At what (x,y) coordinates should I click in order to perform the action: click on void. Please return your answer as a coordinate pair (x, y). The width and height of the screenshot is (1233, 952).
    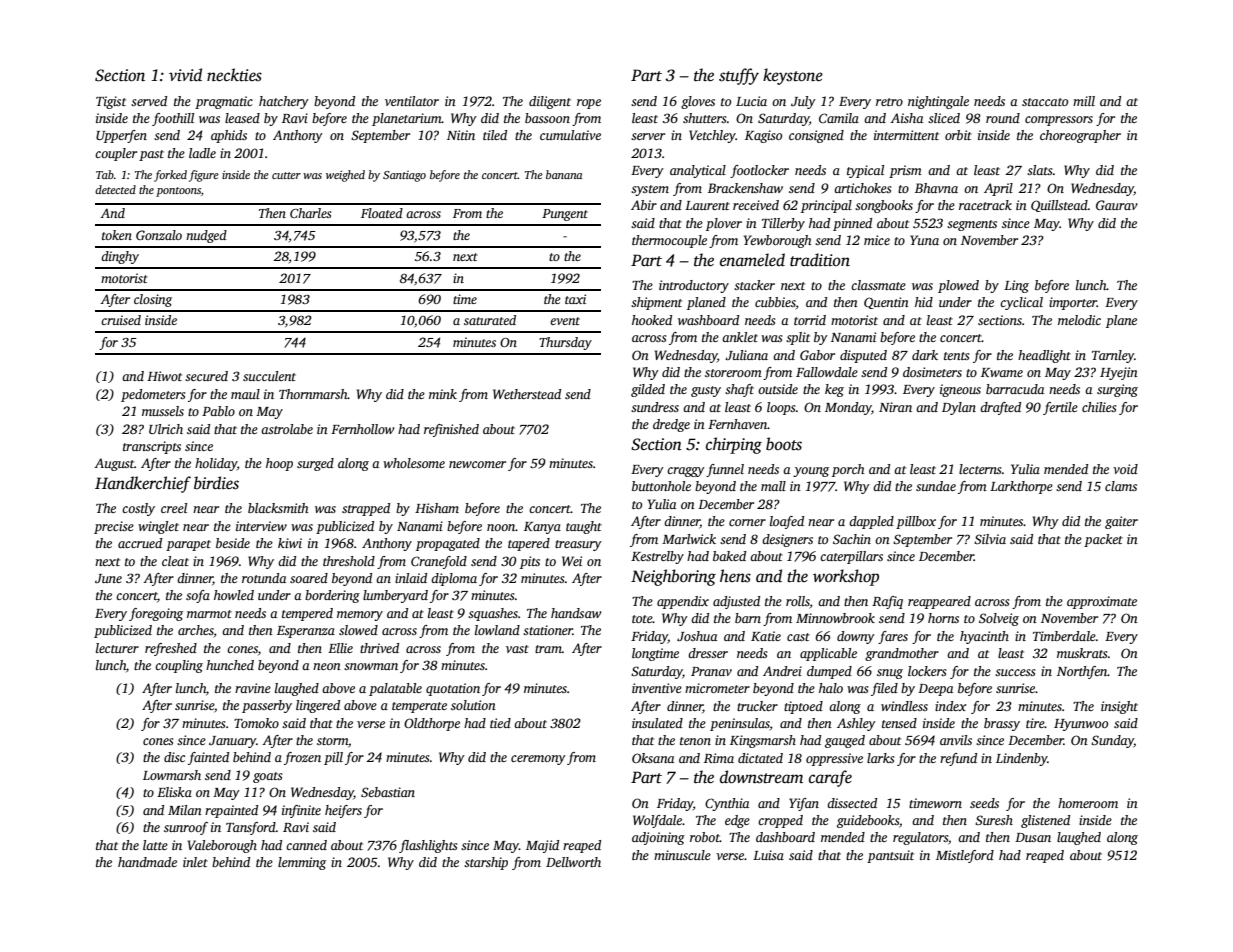
    Looking at the image, I should click on (1125, 469).
